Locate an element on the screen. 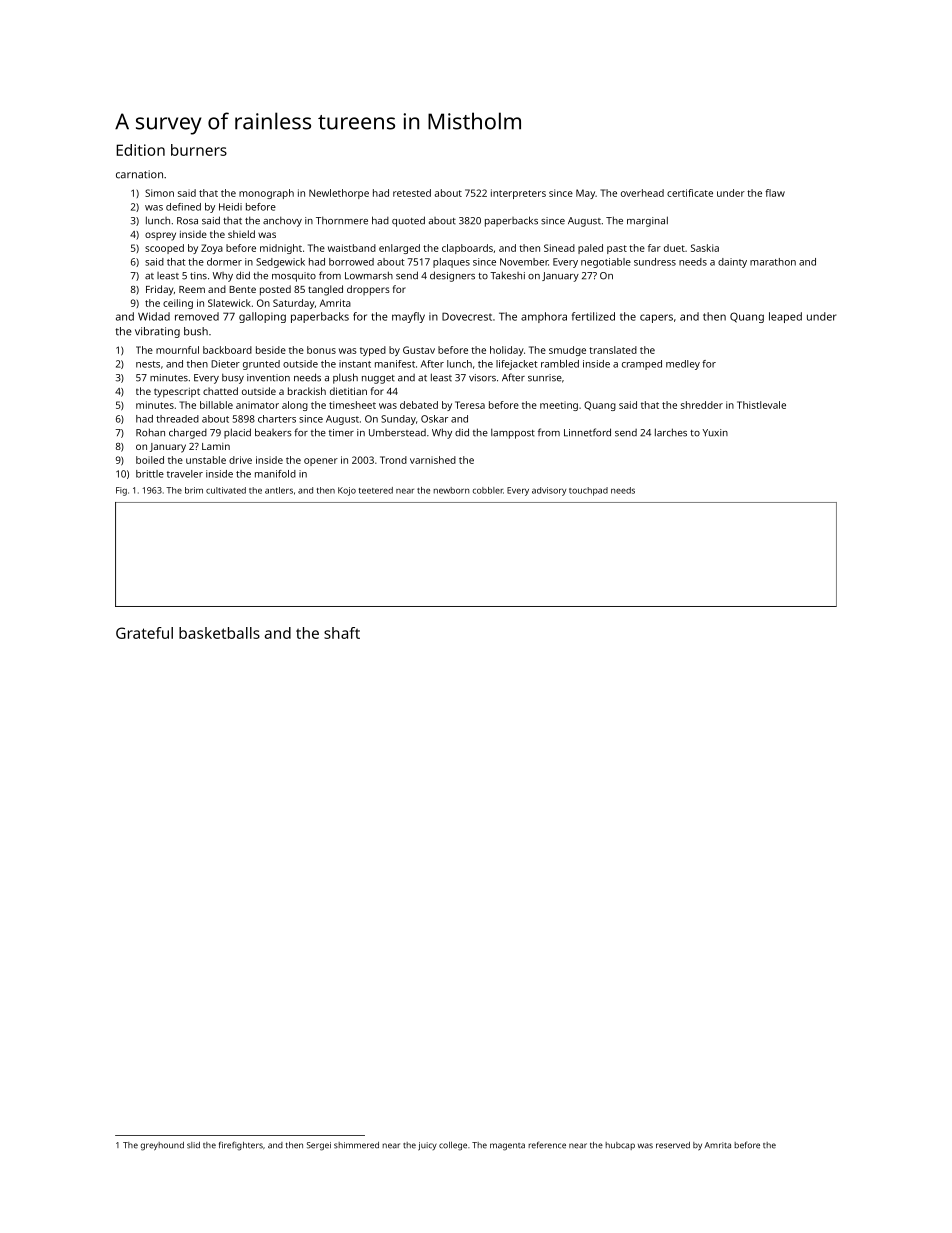 The image size is (952, 1233). Thistlevale is located at coordinates (761, 405).
